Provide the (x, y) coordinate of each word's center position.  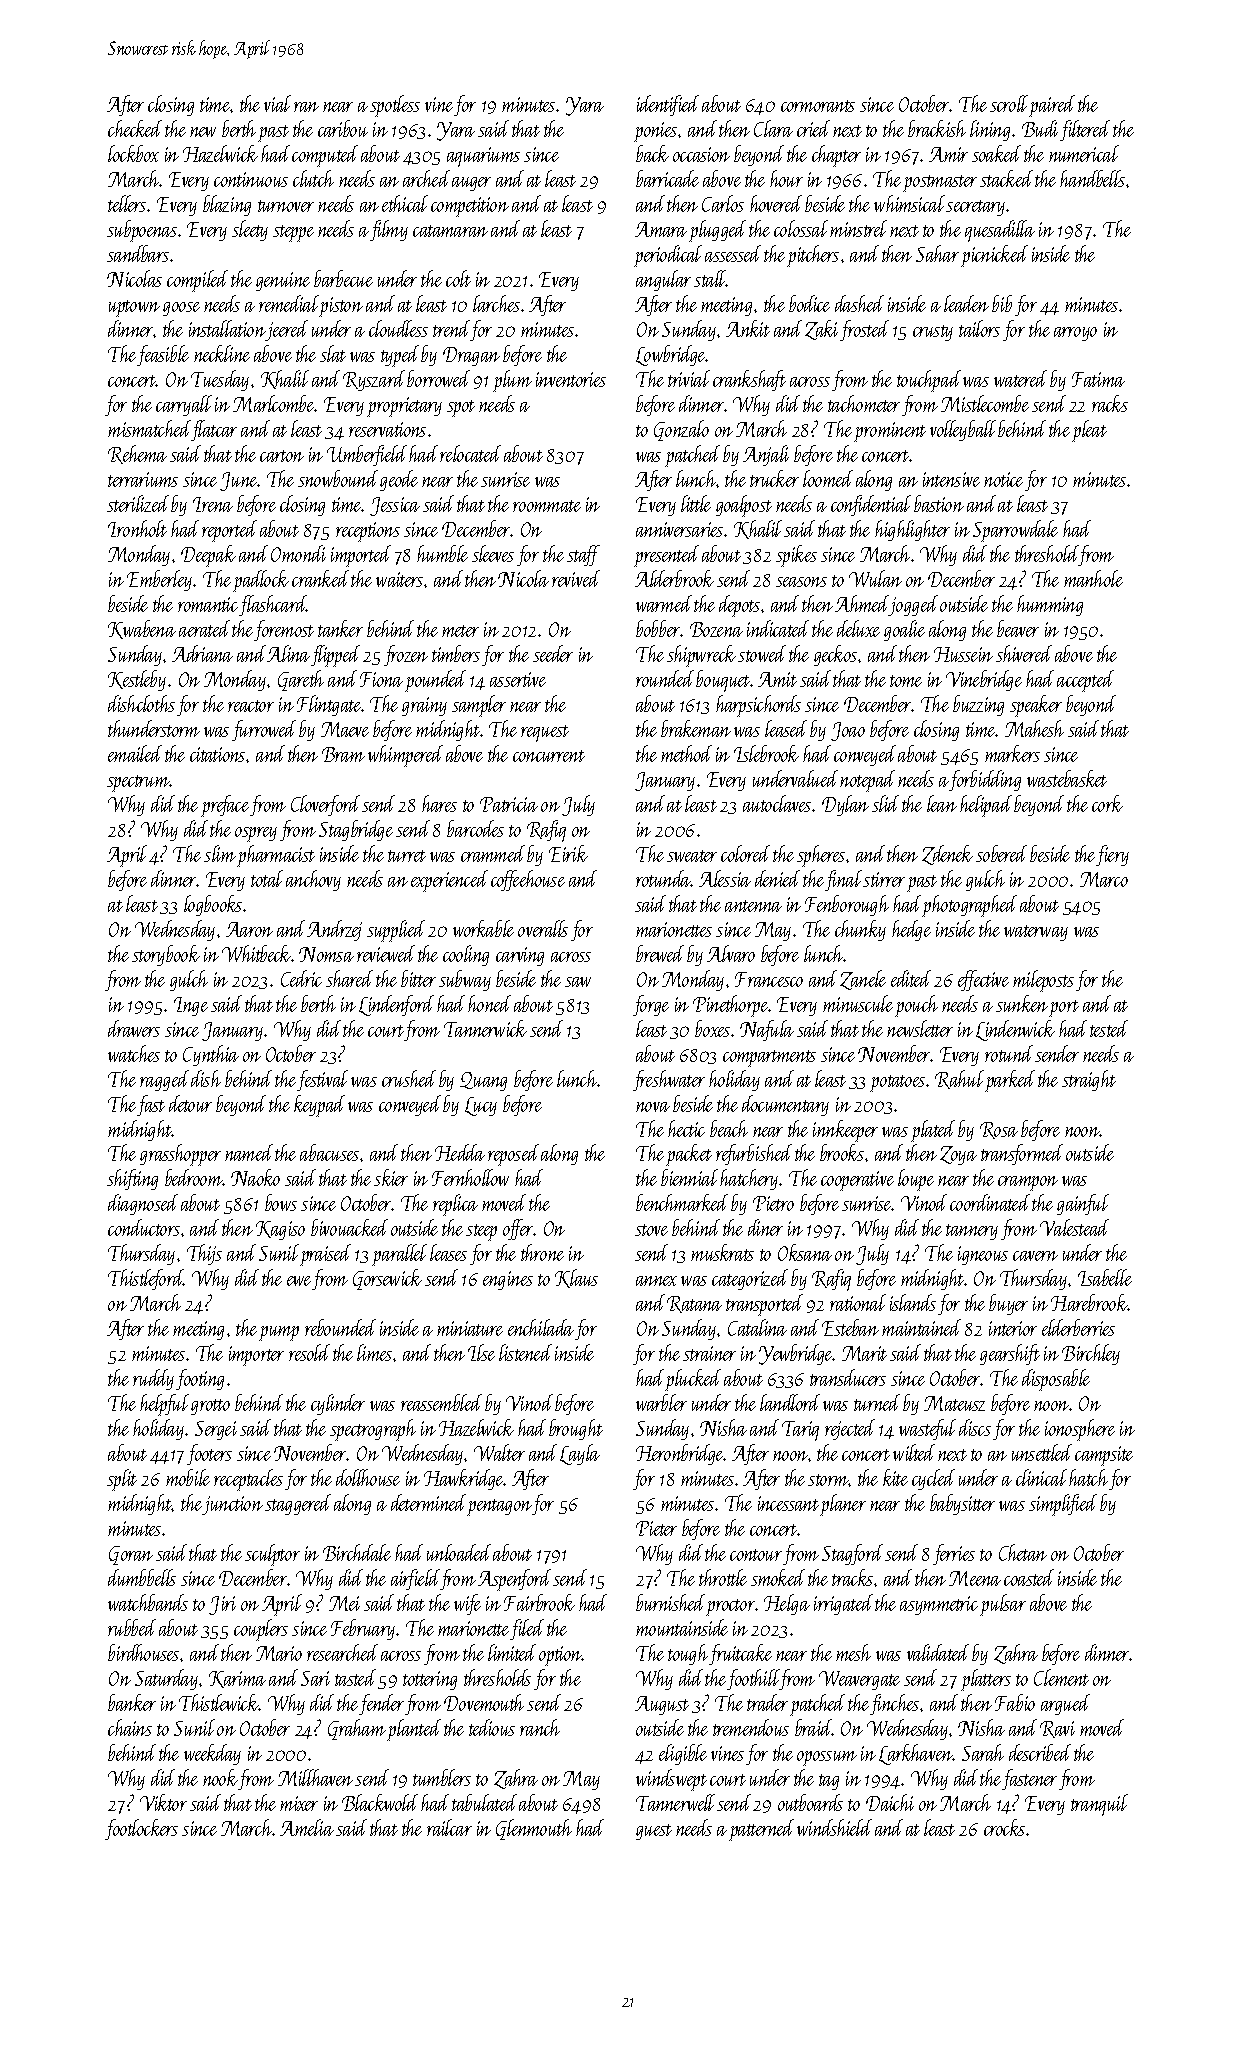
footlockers (141, 1829)
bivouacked (349, 1227)
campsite (1104, 1456)
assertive (518, 679)
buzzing (978, 705)
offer (518, 1229)
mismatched (149, 428)
